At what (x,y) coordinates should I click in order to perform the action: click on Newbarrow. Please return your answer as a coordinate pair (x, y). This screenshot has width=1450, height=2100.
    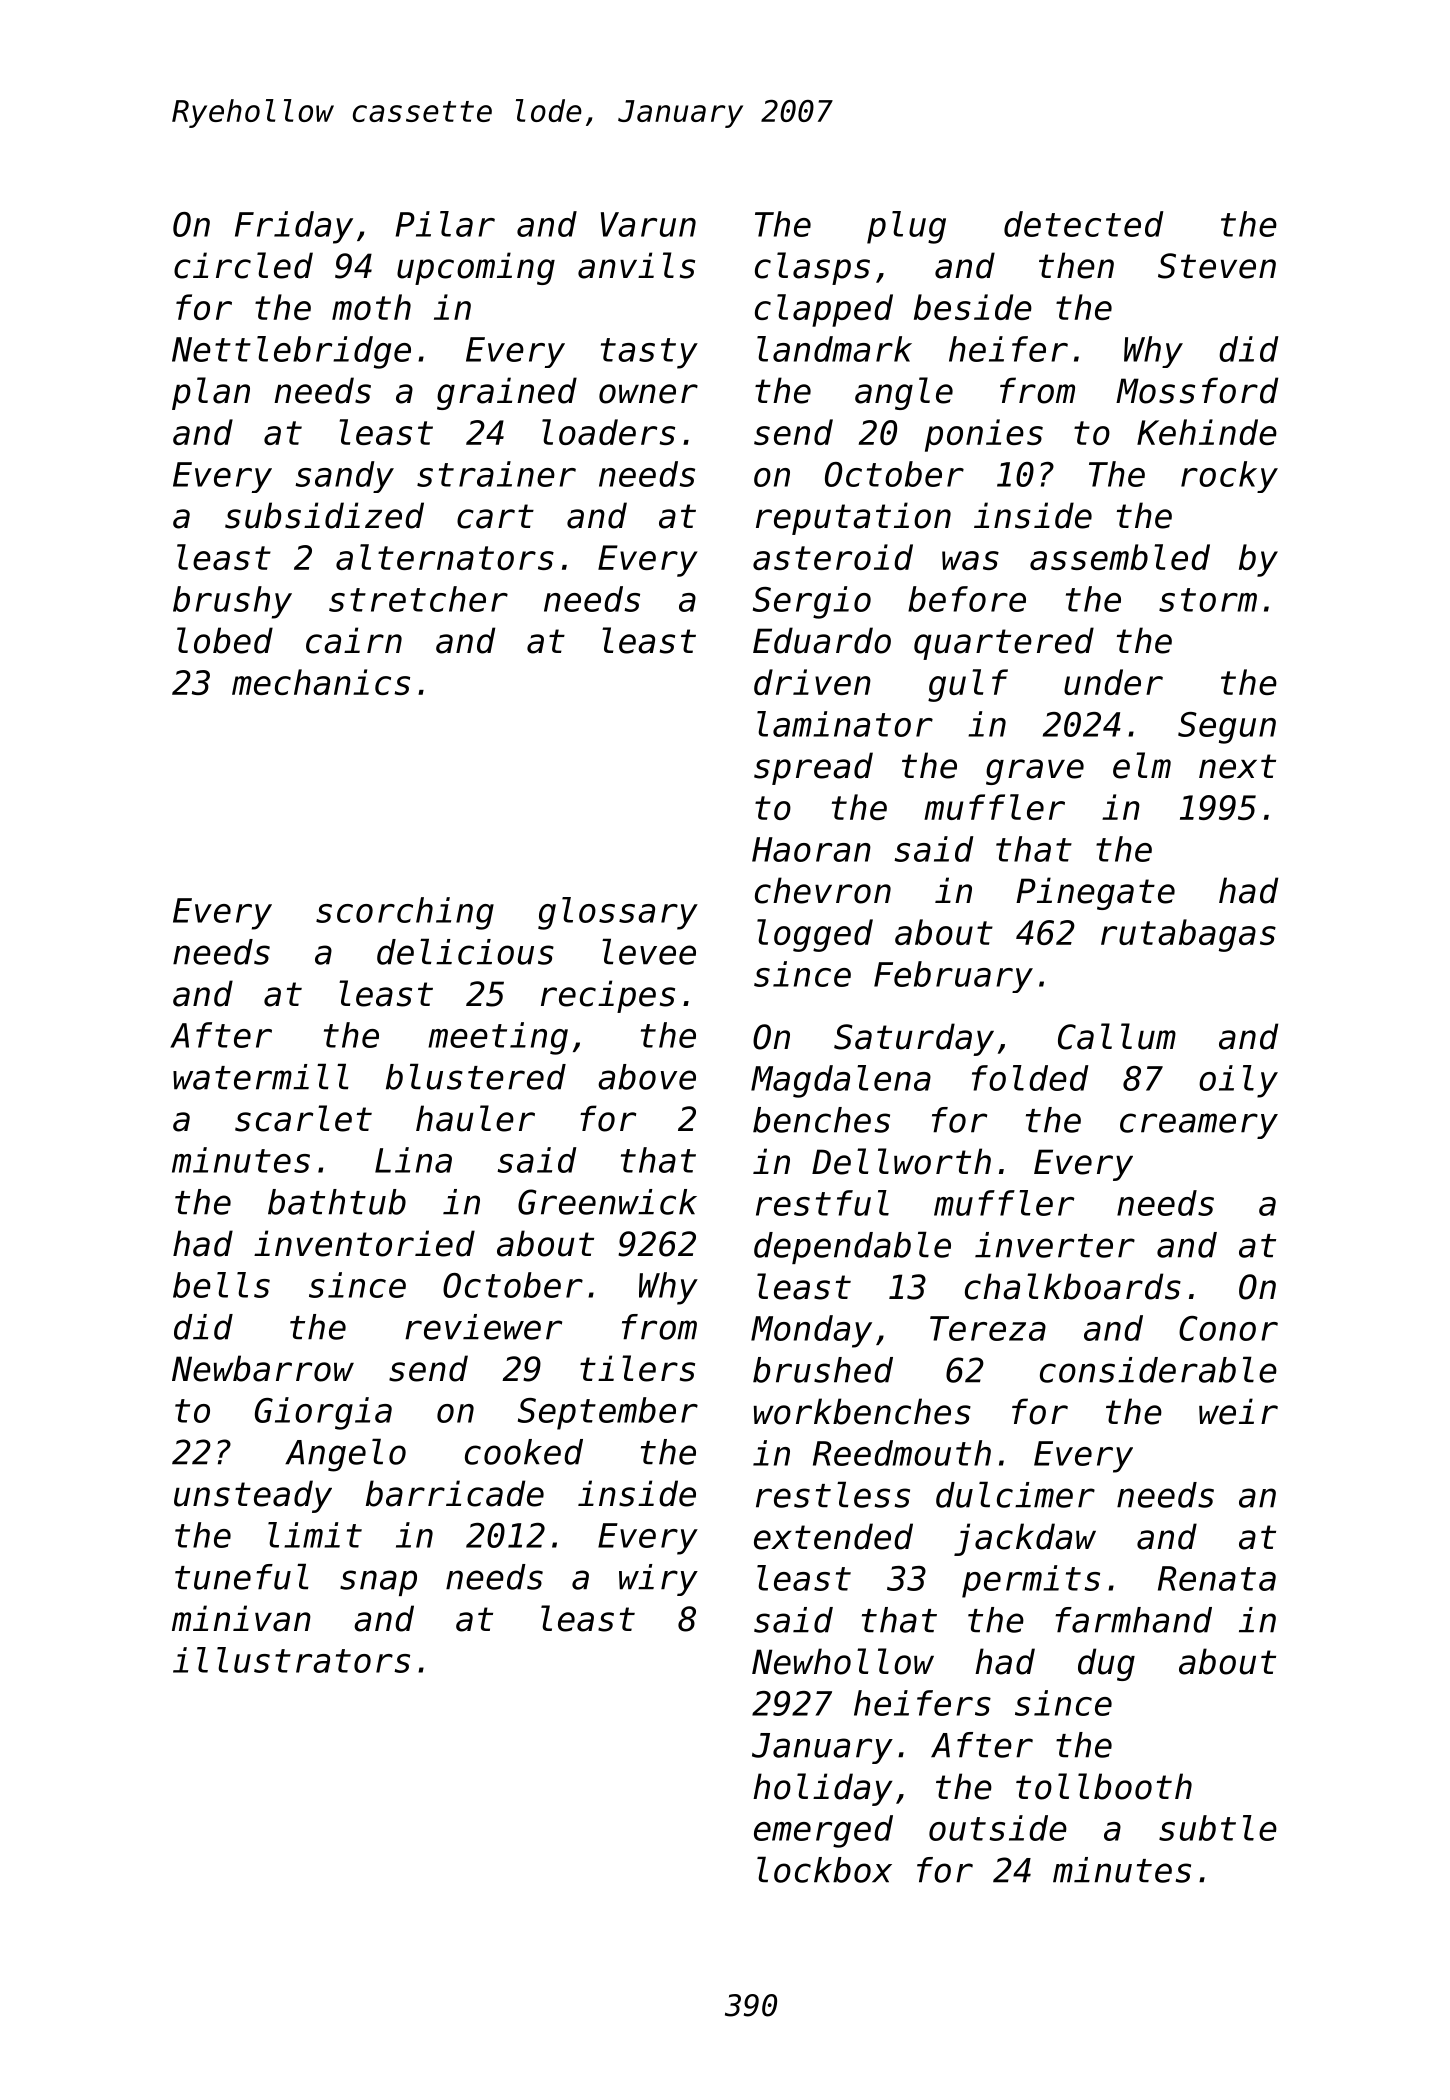
    Looking at the image, I should click on (263, 1368).
